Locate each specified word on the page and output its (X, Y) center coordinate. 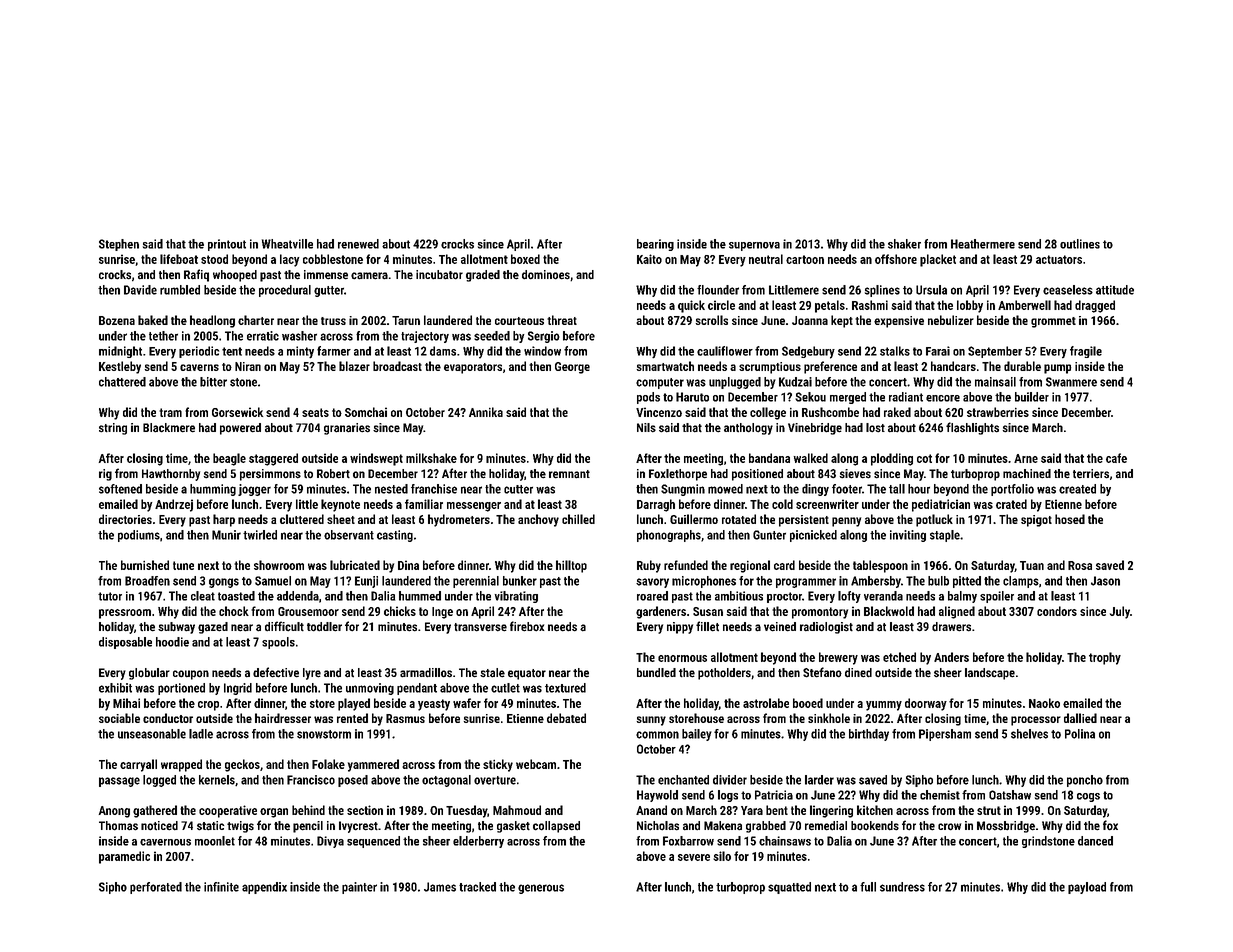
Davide (140, 290)
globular (149, 674)
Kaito (649, 259)
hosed (1070, 519)
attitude (1115, 290)
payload (1087, 888)
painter (359, 888)
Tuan (1032, 565)
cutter (518, 489)
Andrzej (174, 505)
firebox (527, 626)
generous (541, 889)
